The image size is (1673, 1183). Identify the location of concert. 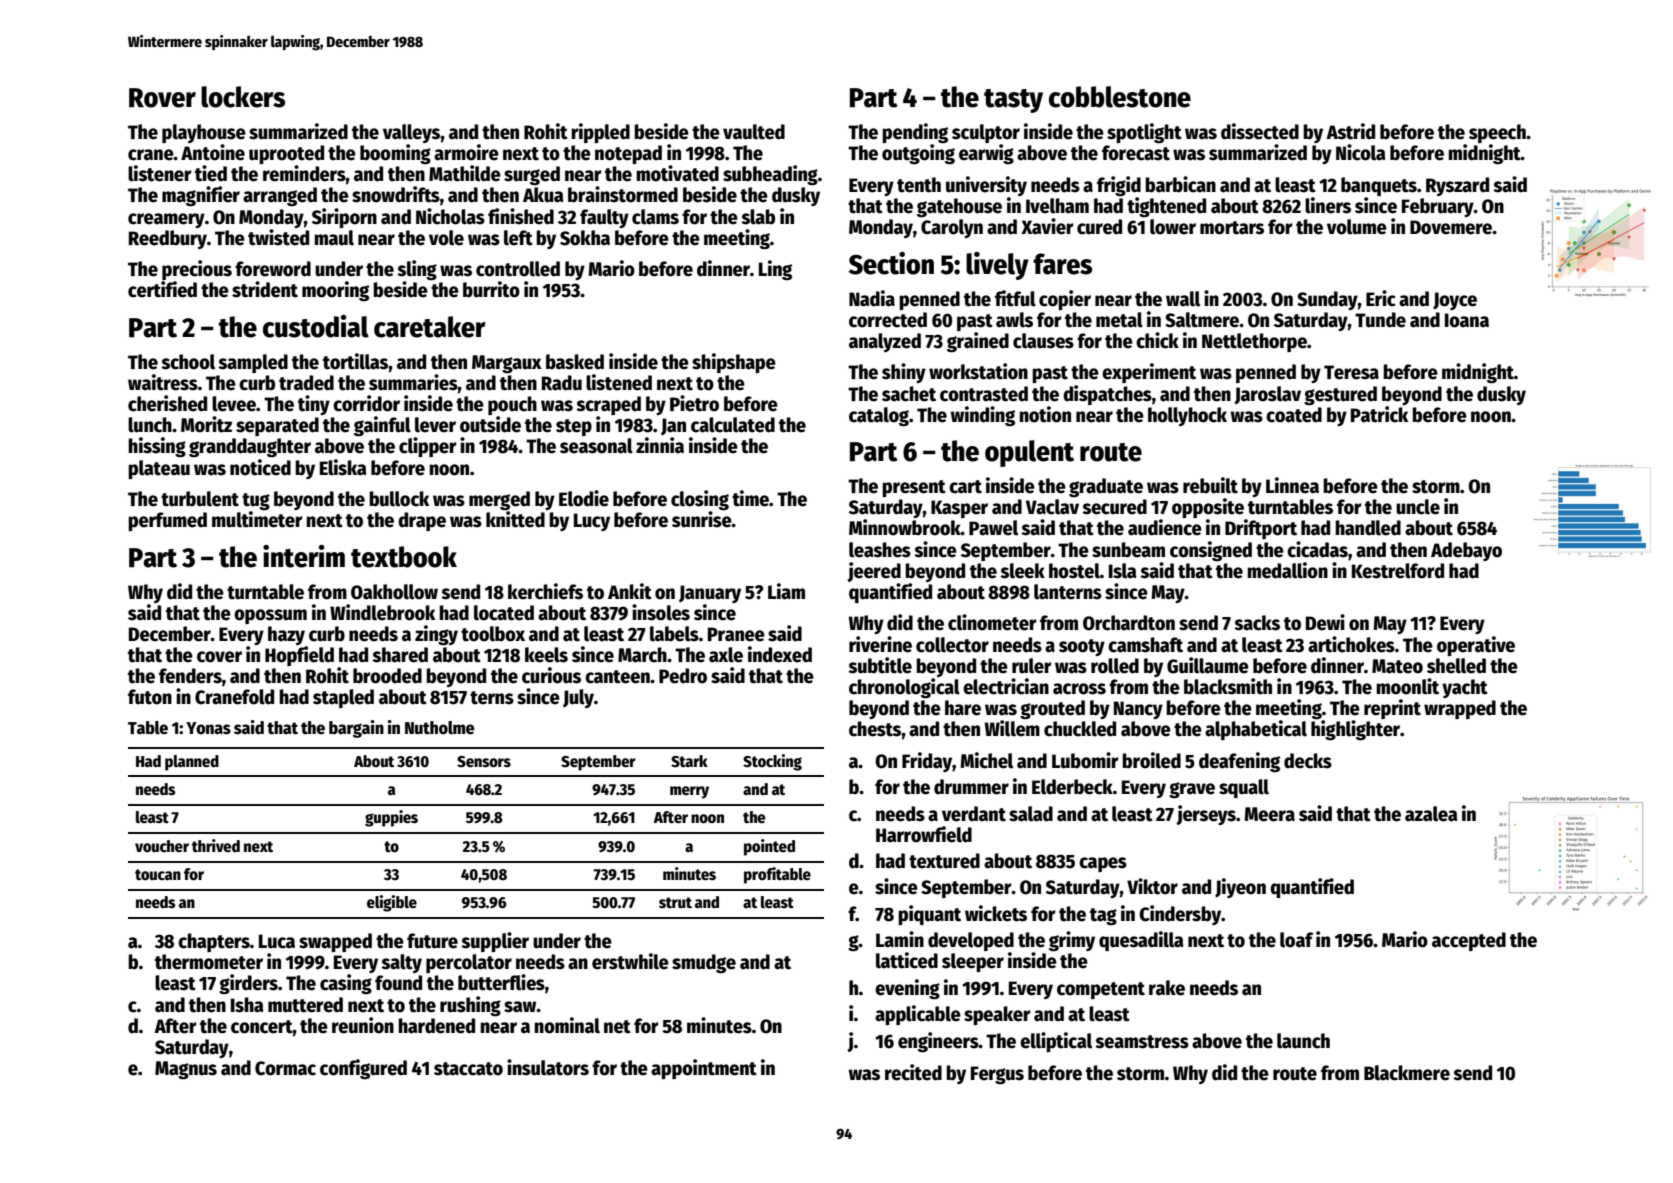
(262, 1027).
